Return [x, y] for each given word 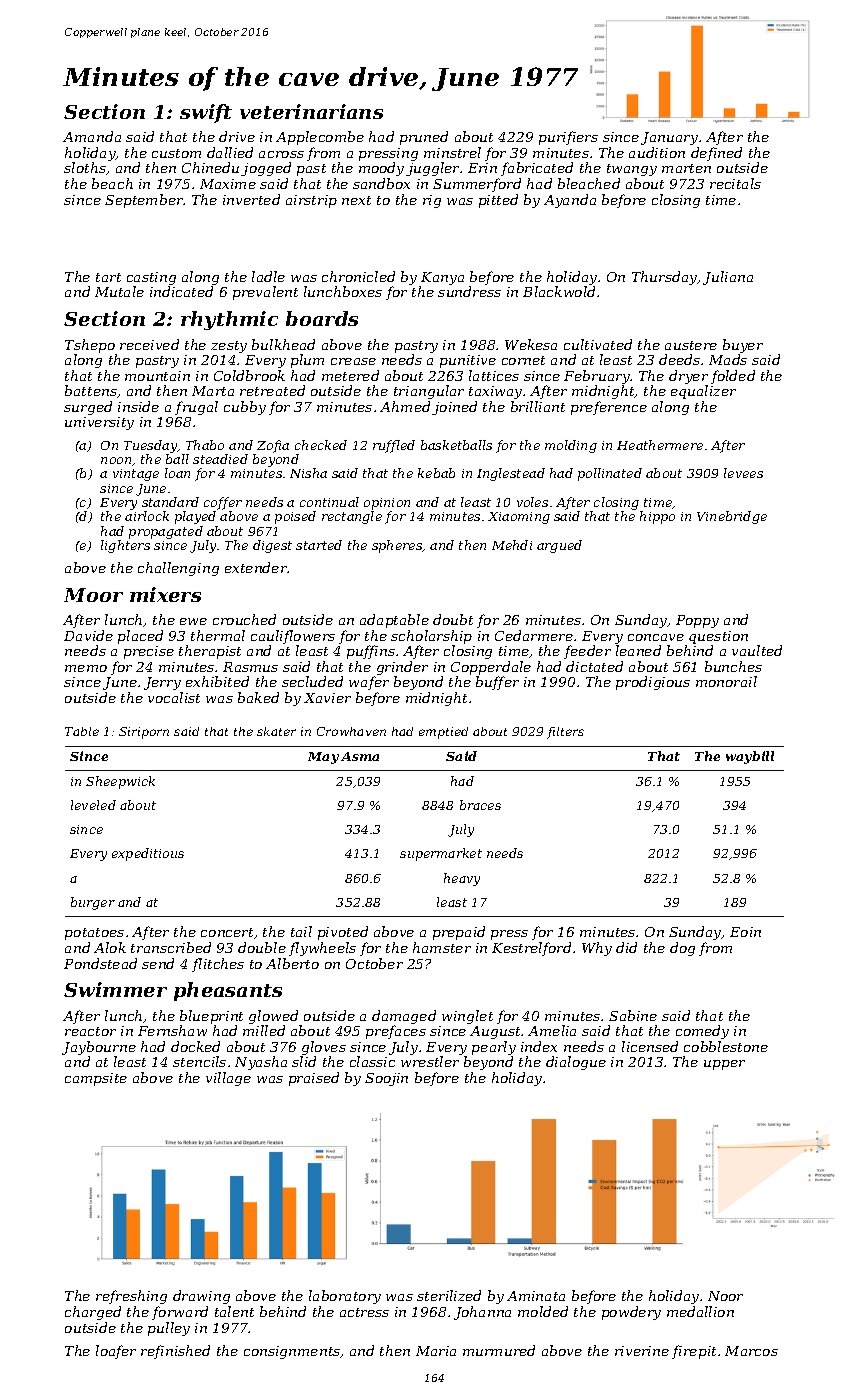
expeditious [148, 854]
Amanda [92, 136]
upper [724, 1065]
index [539, 1046]
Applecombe [320, 138]
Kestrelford [531, 949]
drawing [201, 1297]
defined [716, 154]
